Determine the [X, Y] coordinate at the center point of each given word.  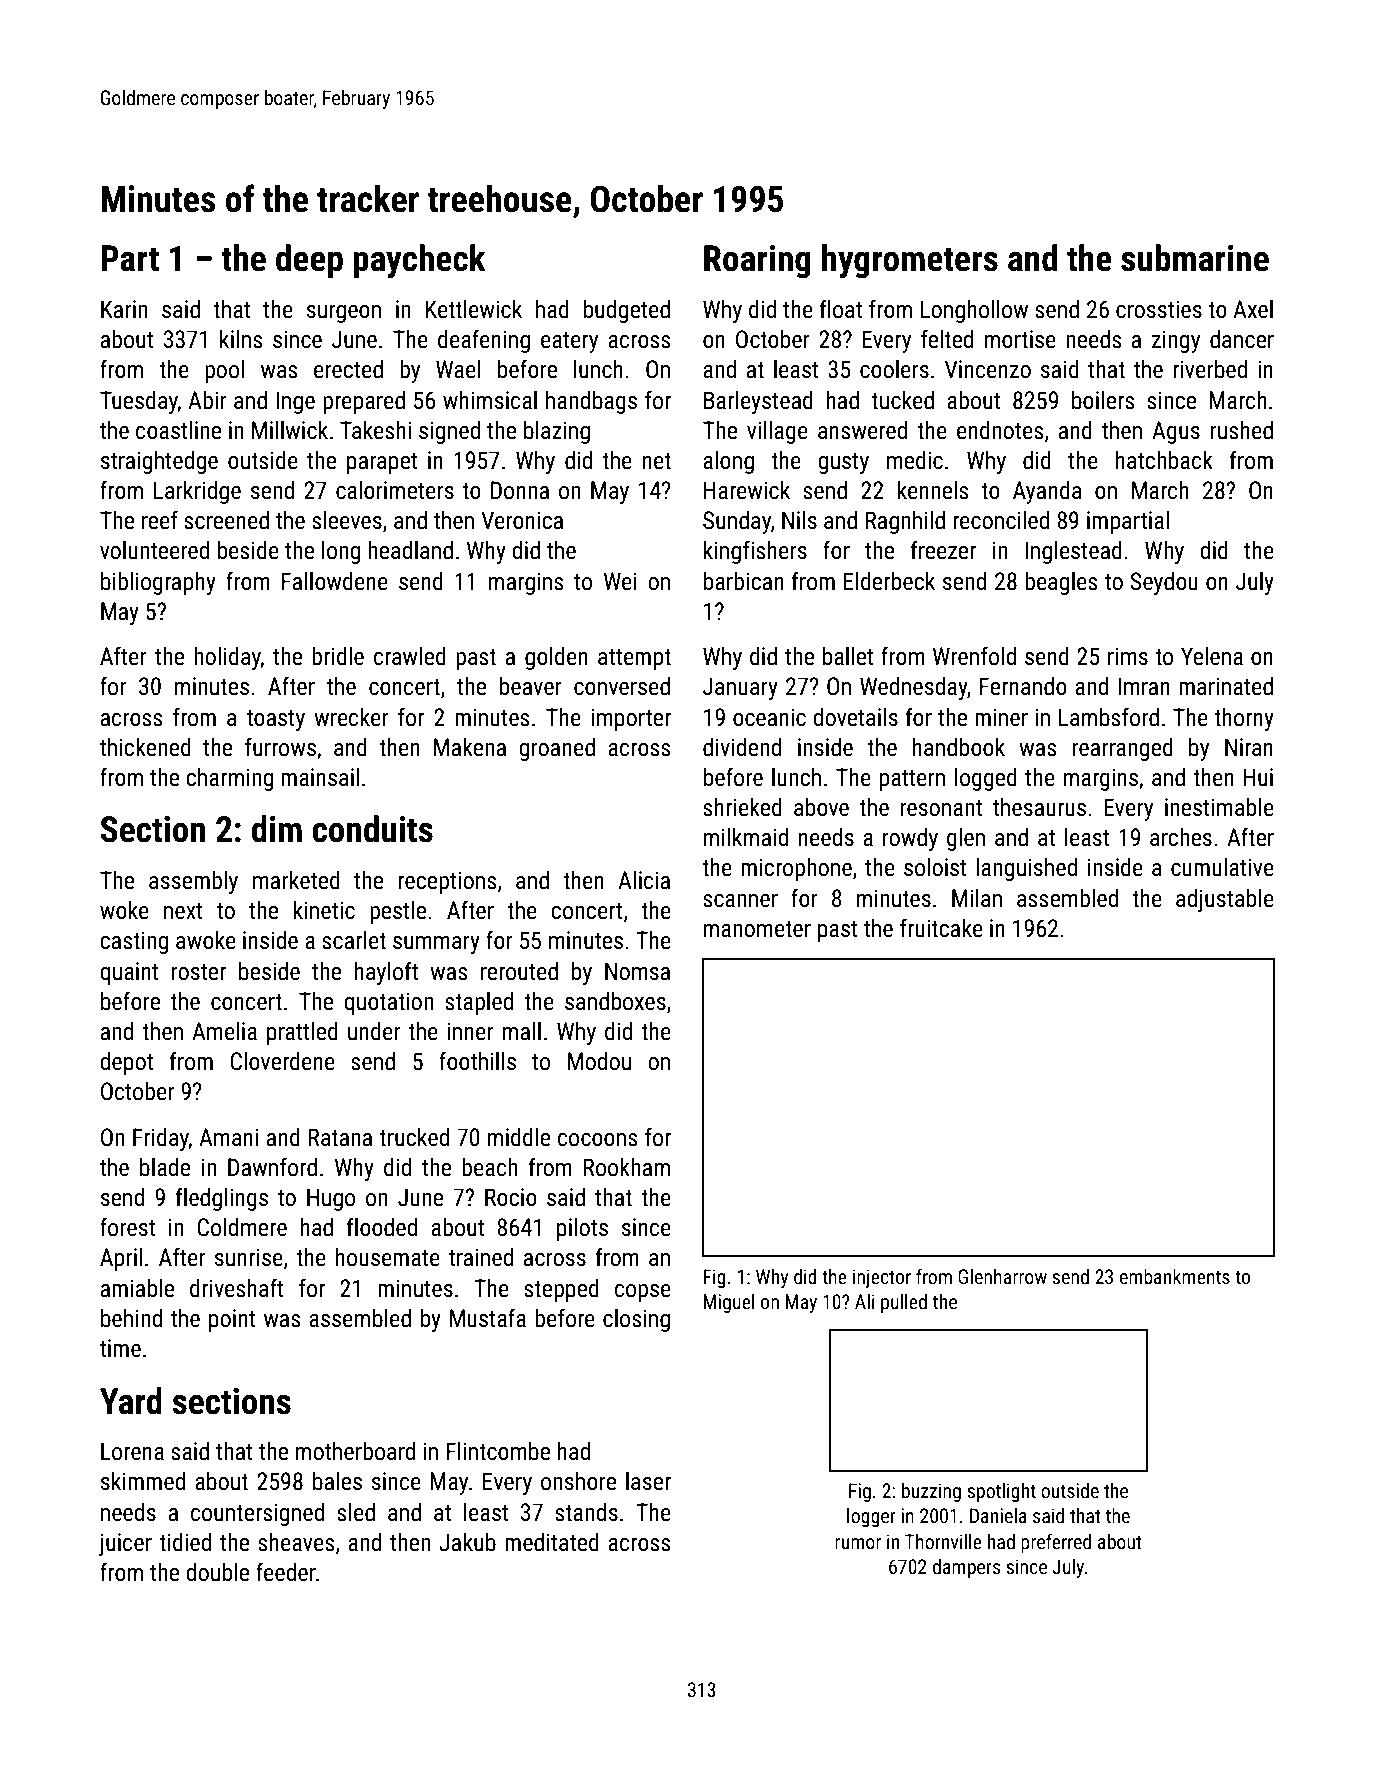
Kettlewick [473, 309]
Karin [124, 309]
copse [643, 1293]
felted [947, 339]
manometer [757, 929]
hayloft [386, 973]
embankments [1175, 1276]
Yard [131, 1401]
